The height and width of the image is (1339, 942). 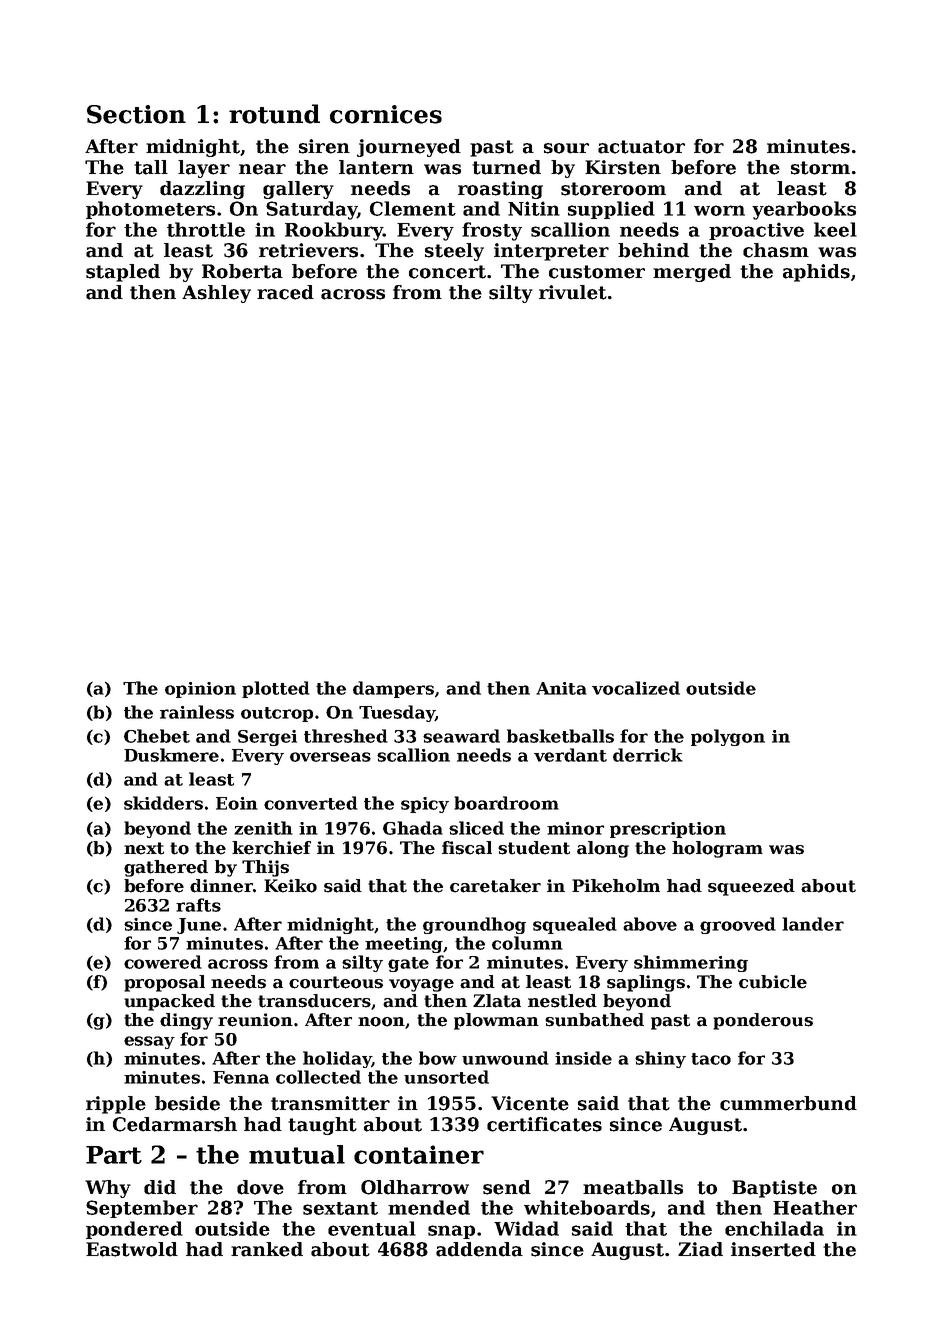 I want to click on aphids, so click(x=816, y=273).
